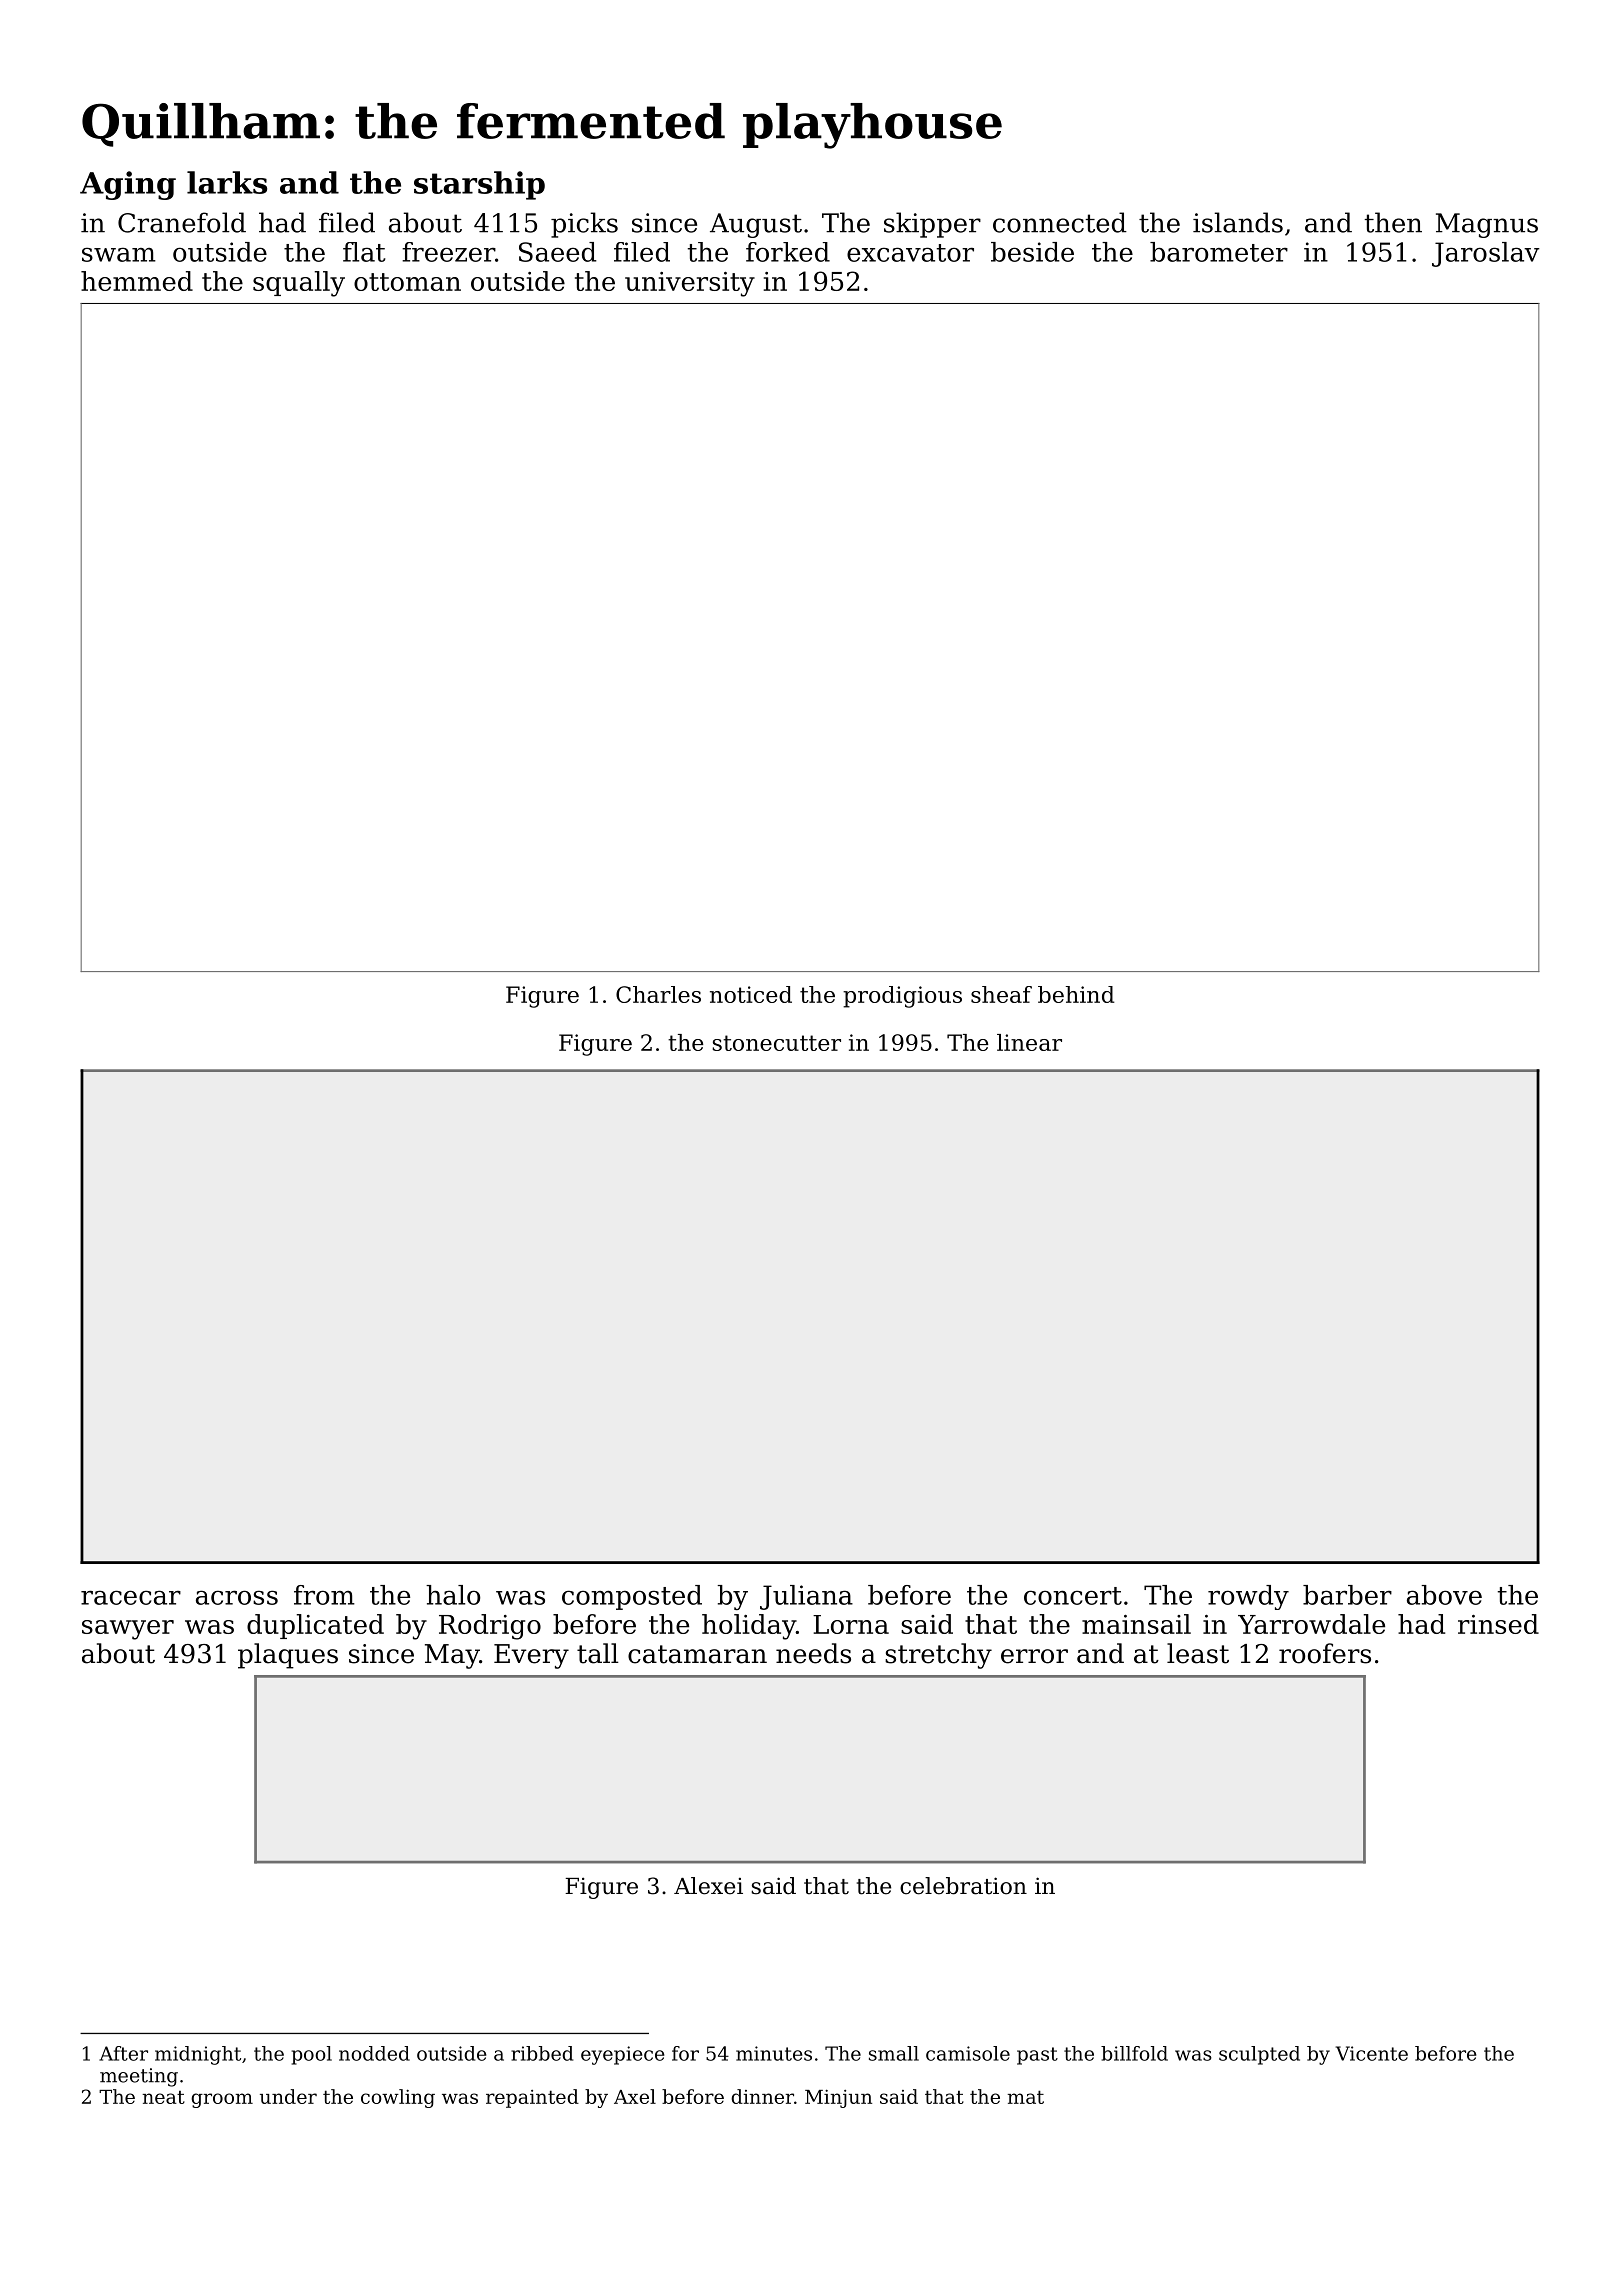 The width and height of the page is (1620, 2292). I want to click on catamaran, so click(697, 1654).
